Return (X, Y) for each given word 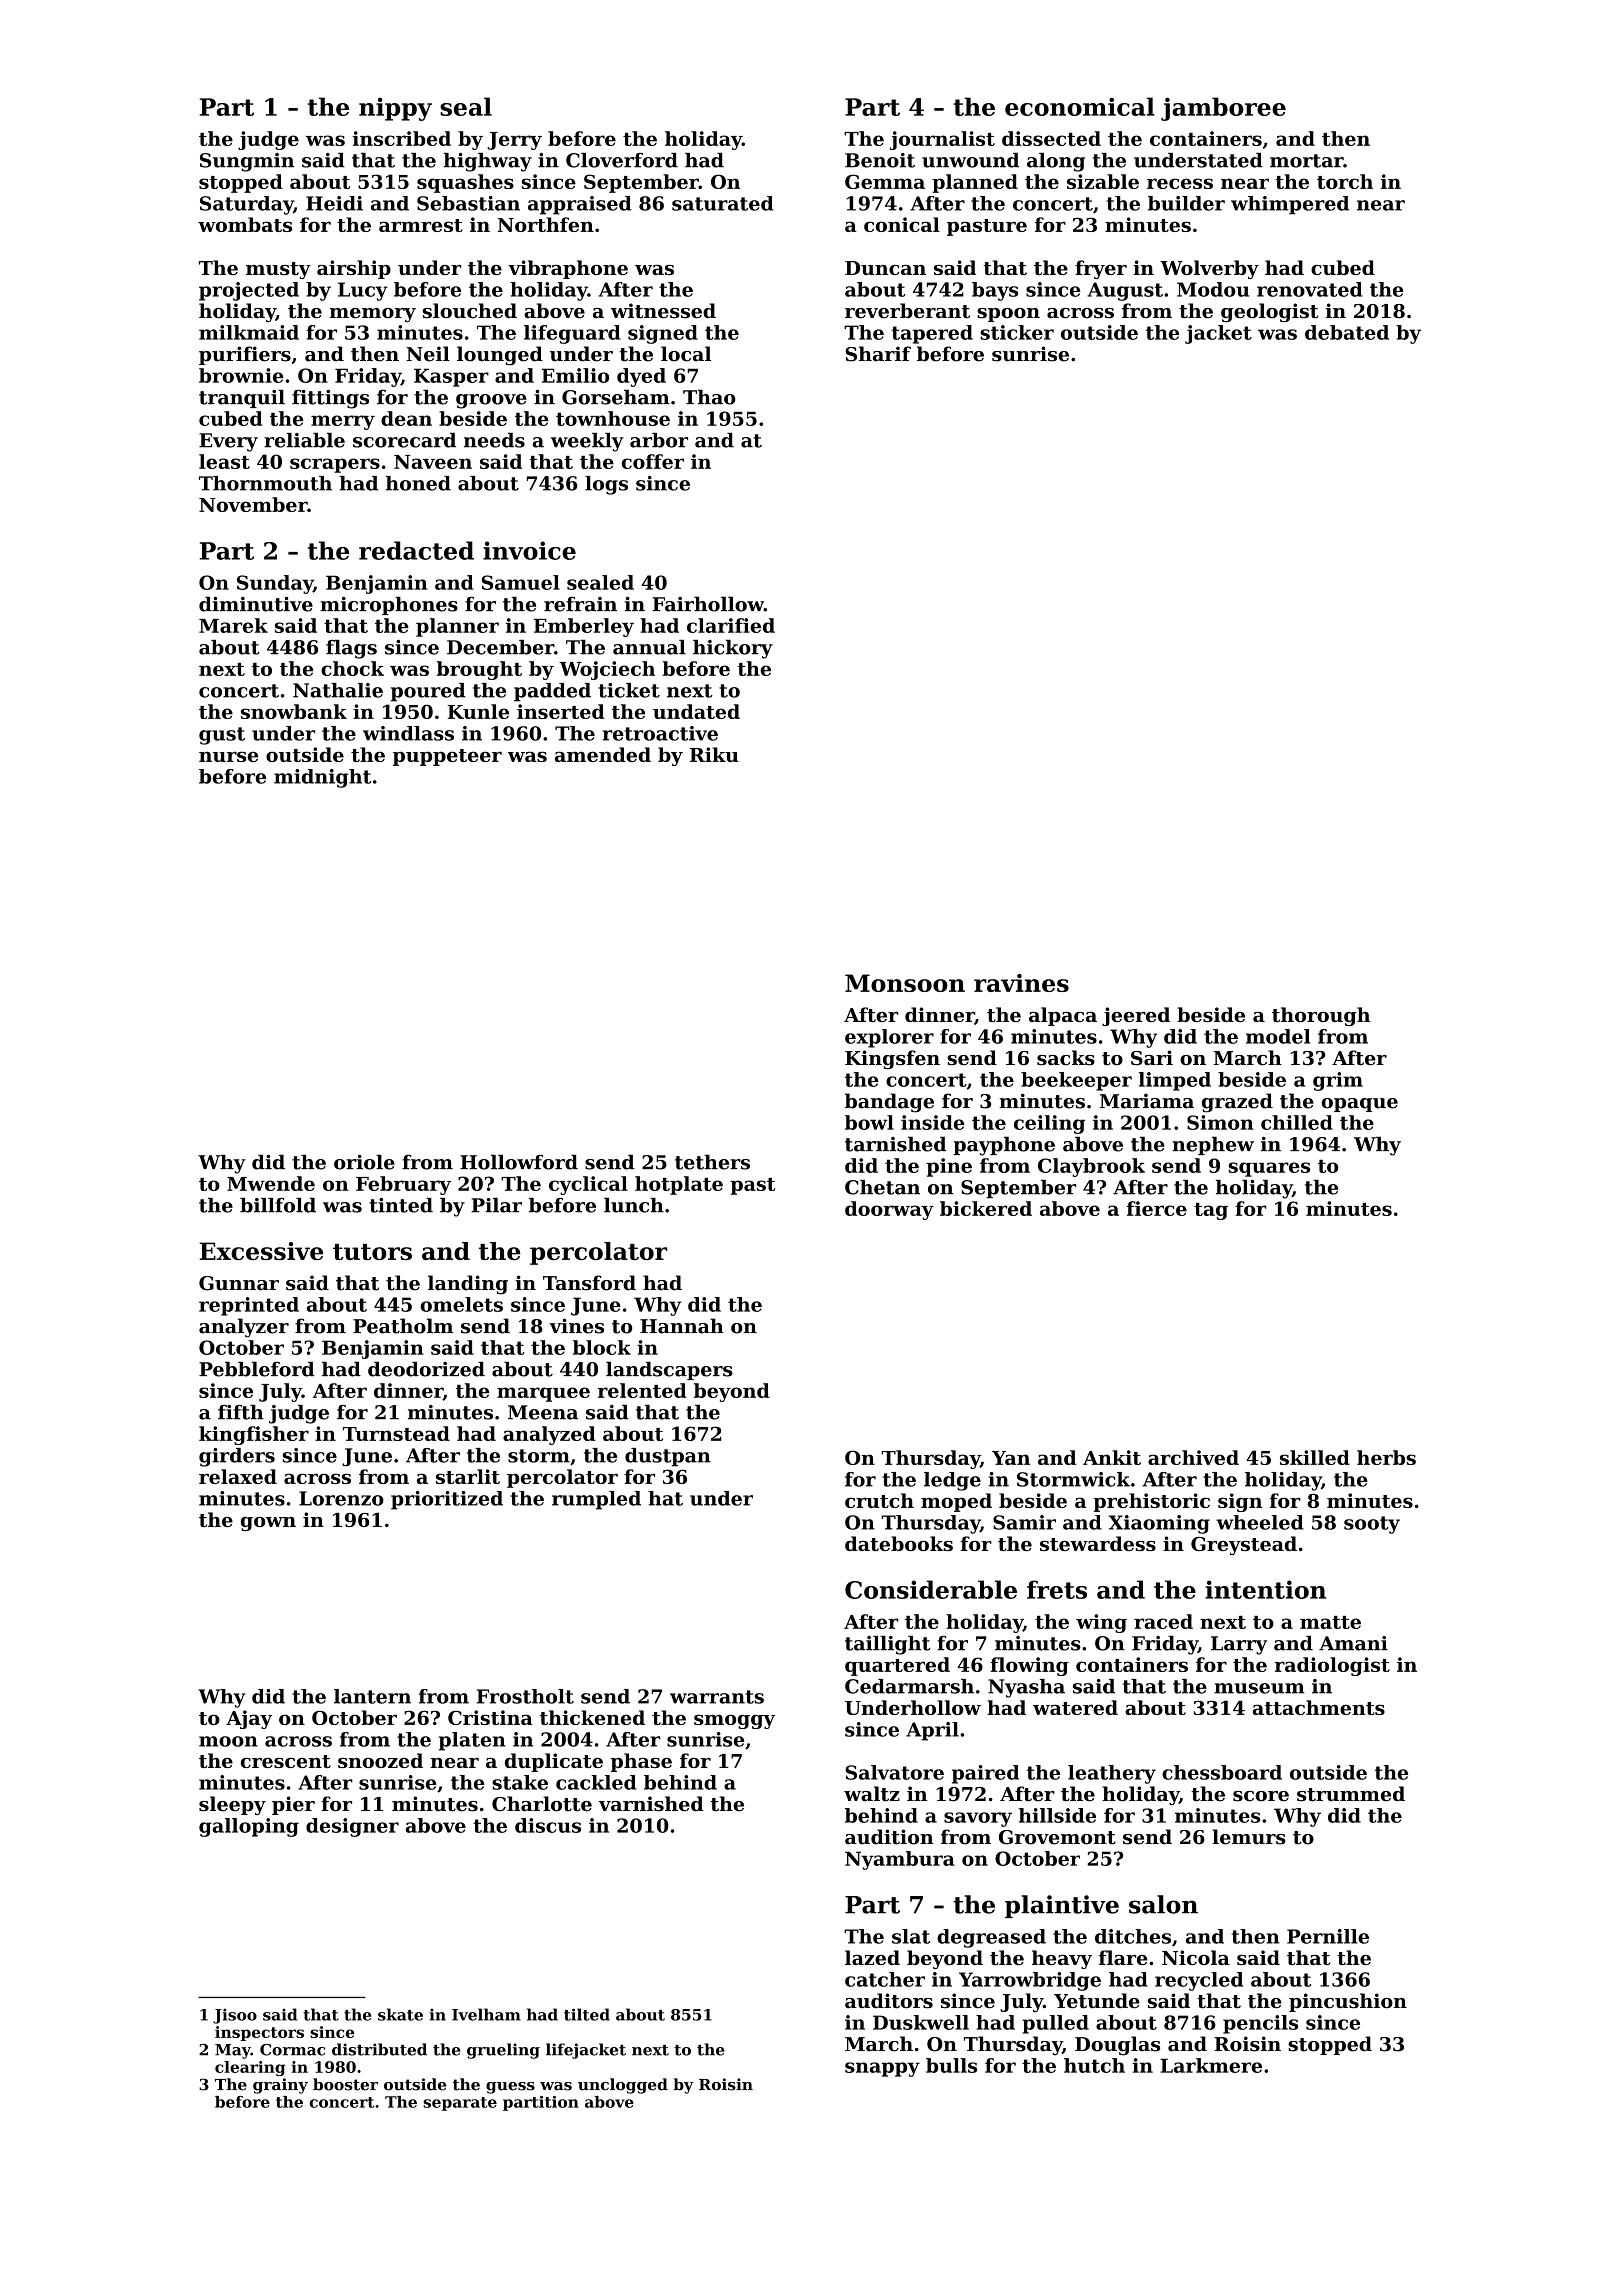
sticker (1017, 332)
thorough (1321, 1016)
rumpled (596, 1500)
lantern (372, 1696)
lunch (634, 1205)
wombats (245, 224)
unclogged (623, 2086)
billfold (278, 1205)
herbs (1386, 1457)
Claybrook (1091, 1167)
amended (603, 754)
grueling (503, 2051)
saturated (722, 203)
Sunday (275, 584)
